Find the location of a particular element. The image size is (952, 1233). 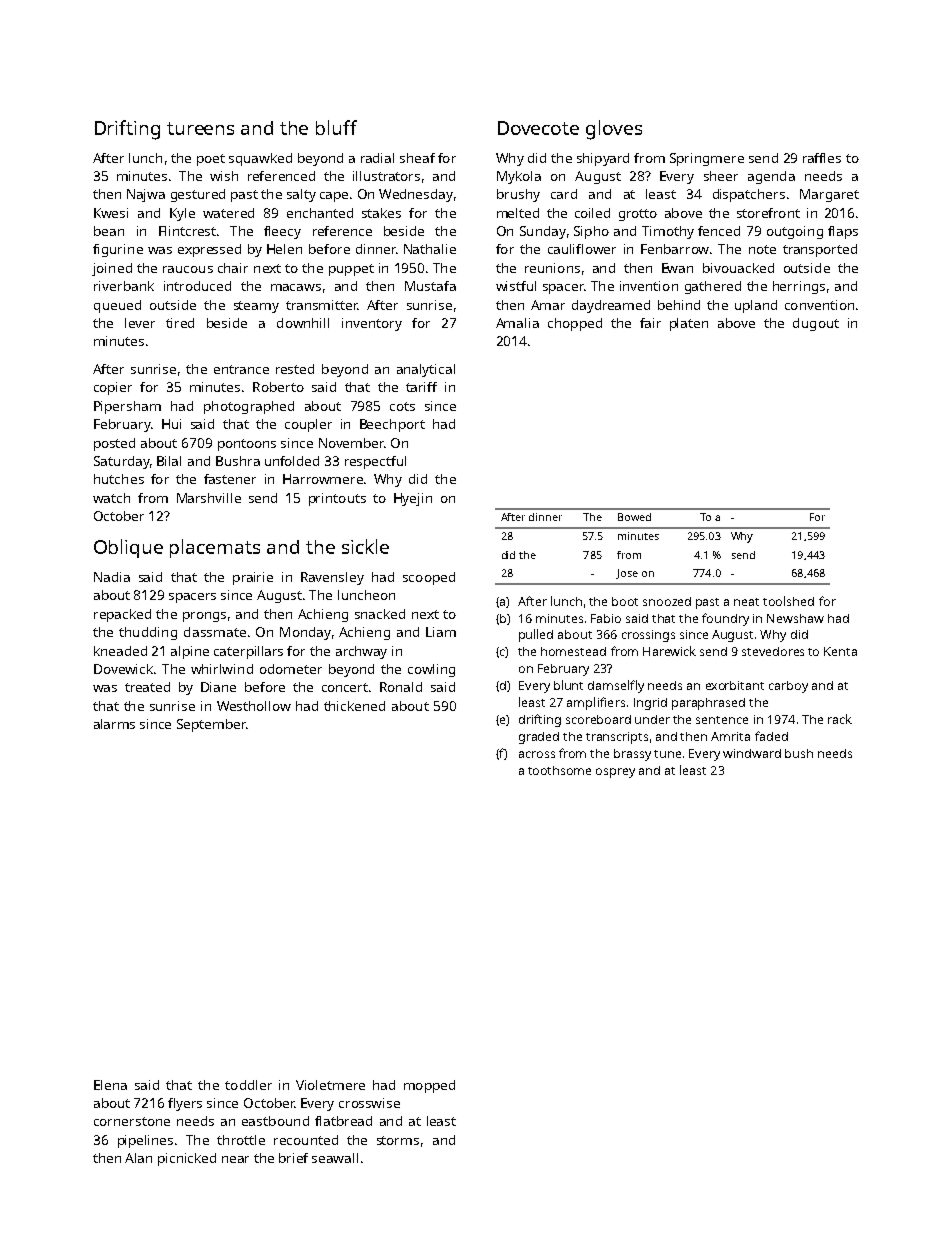

repacked is located at coordinates (122, 615).
